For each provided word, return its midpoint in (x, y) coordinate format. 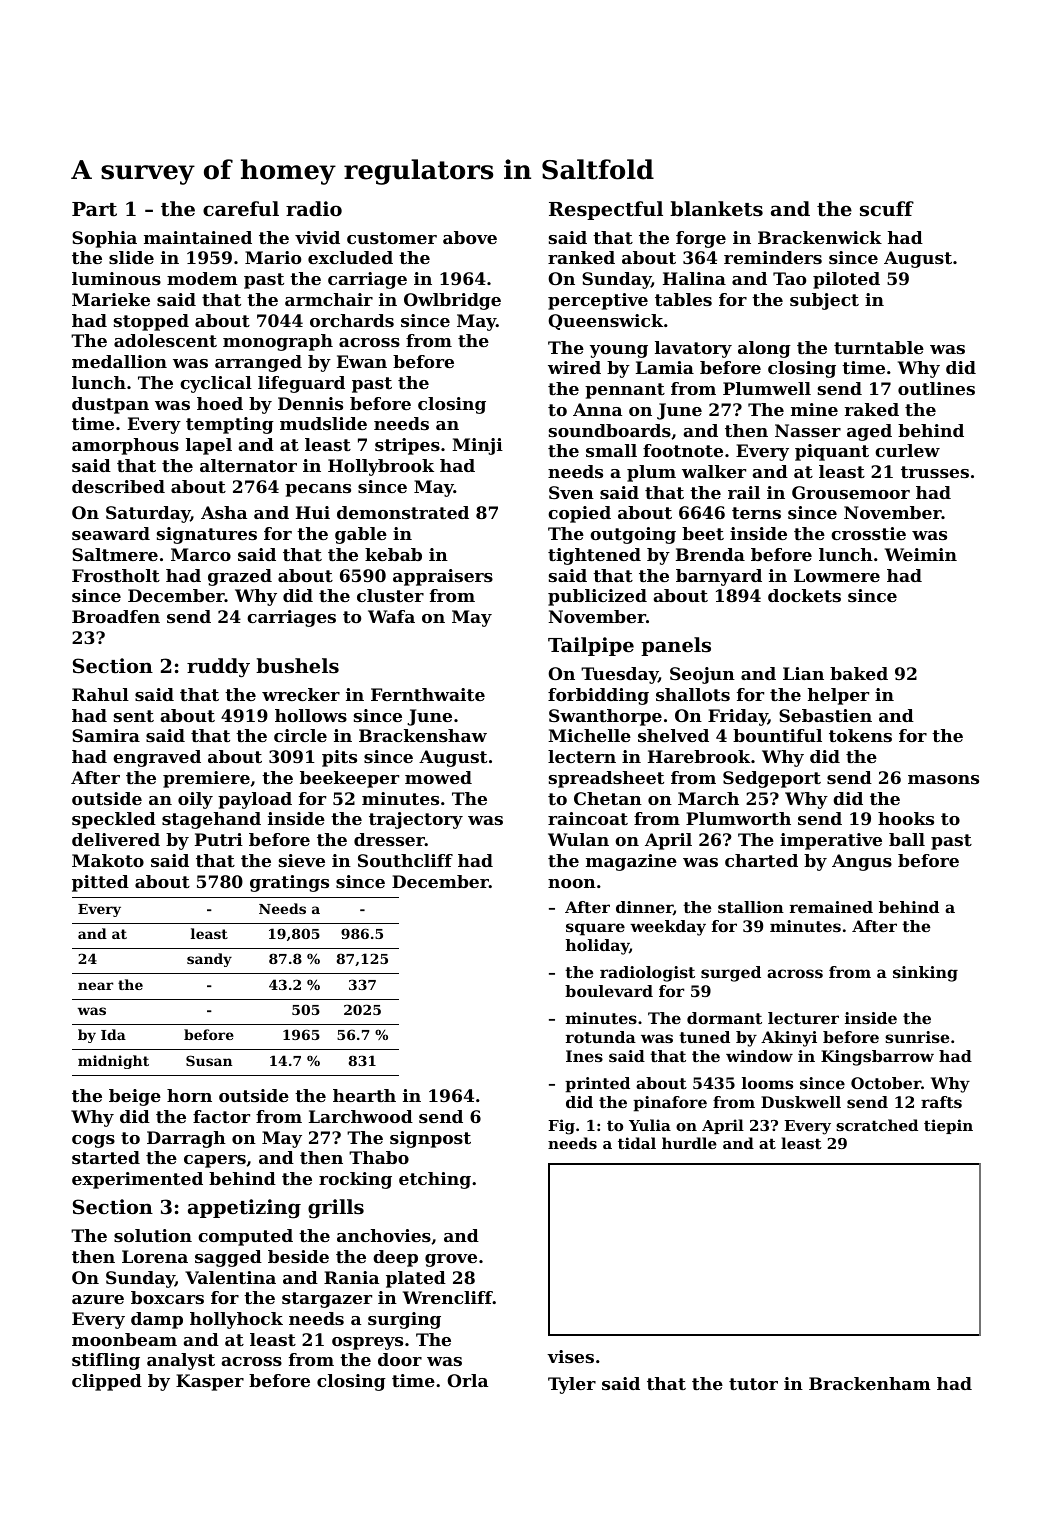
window (759, 1056)
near (95, 986)
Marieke (111, 299)
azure (98, 1299)
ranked (581, 257)
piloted (846, 280)
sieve (302, 860)
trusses (935, 472)
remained (831, 907)
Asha (224, 512)
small (611, 450)
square (595, 929)
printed (597, 1085)
